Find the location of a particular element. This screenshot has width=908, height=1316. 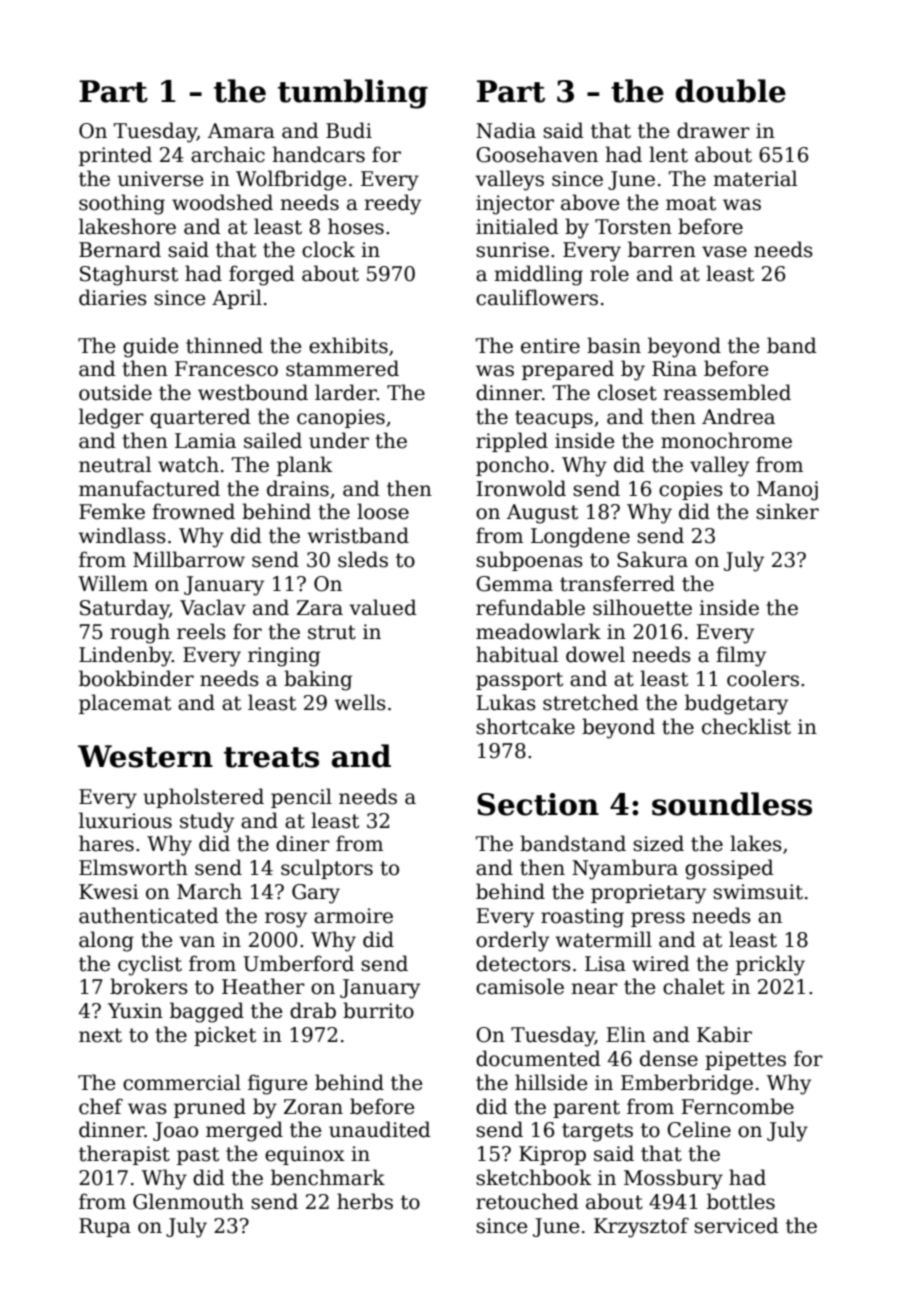

serviced is located at coordinates (736, 1225).
